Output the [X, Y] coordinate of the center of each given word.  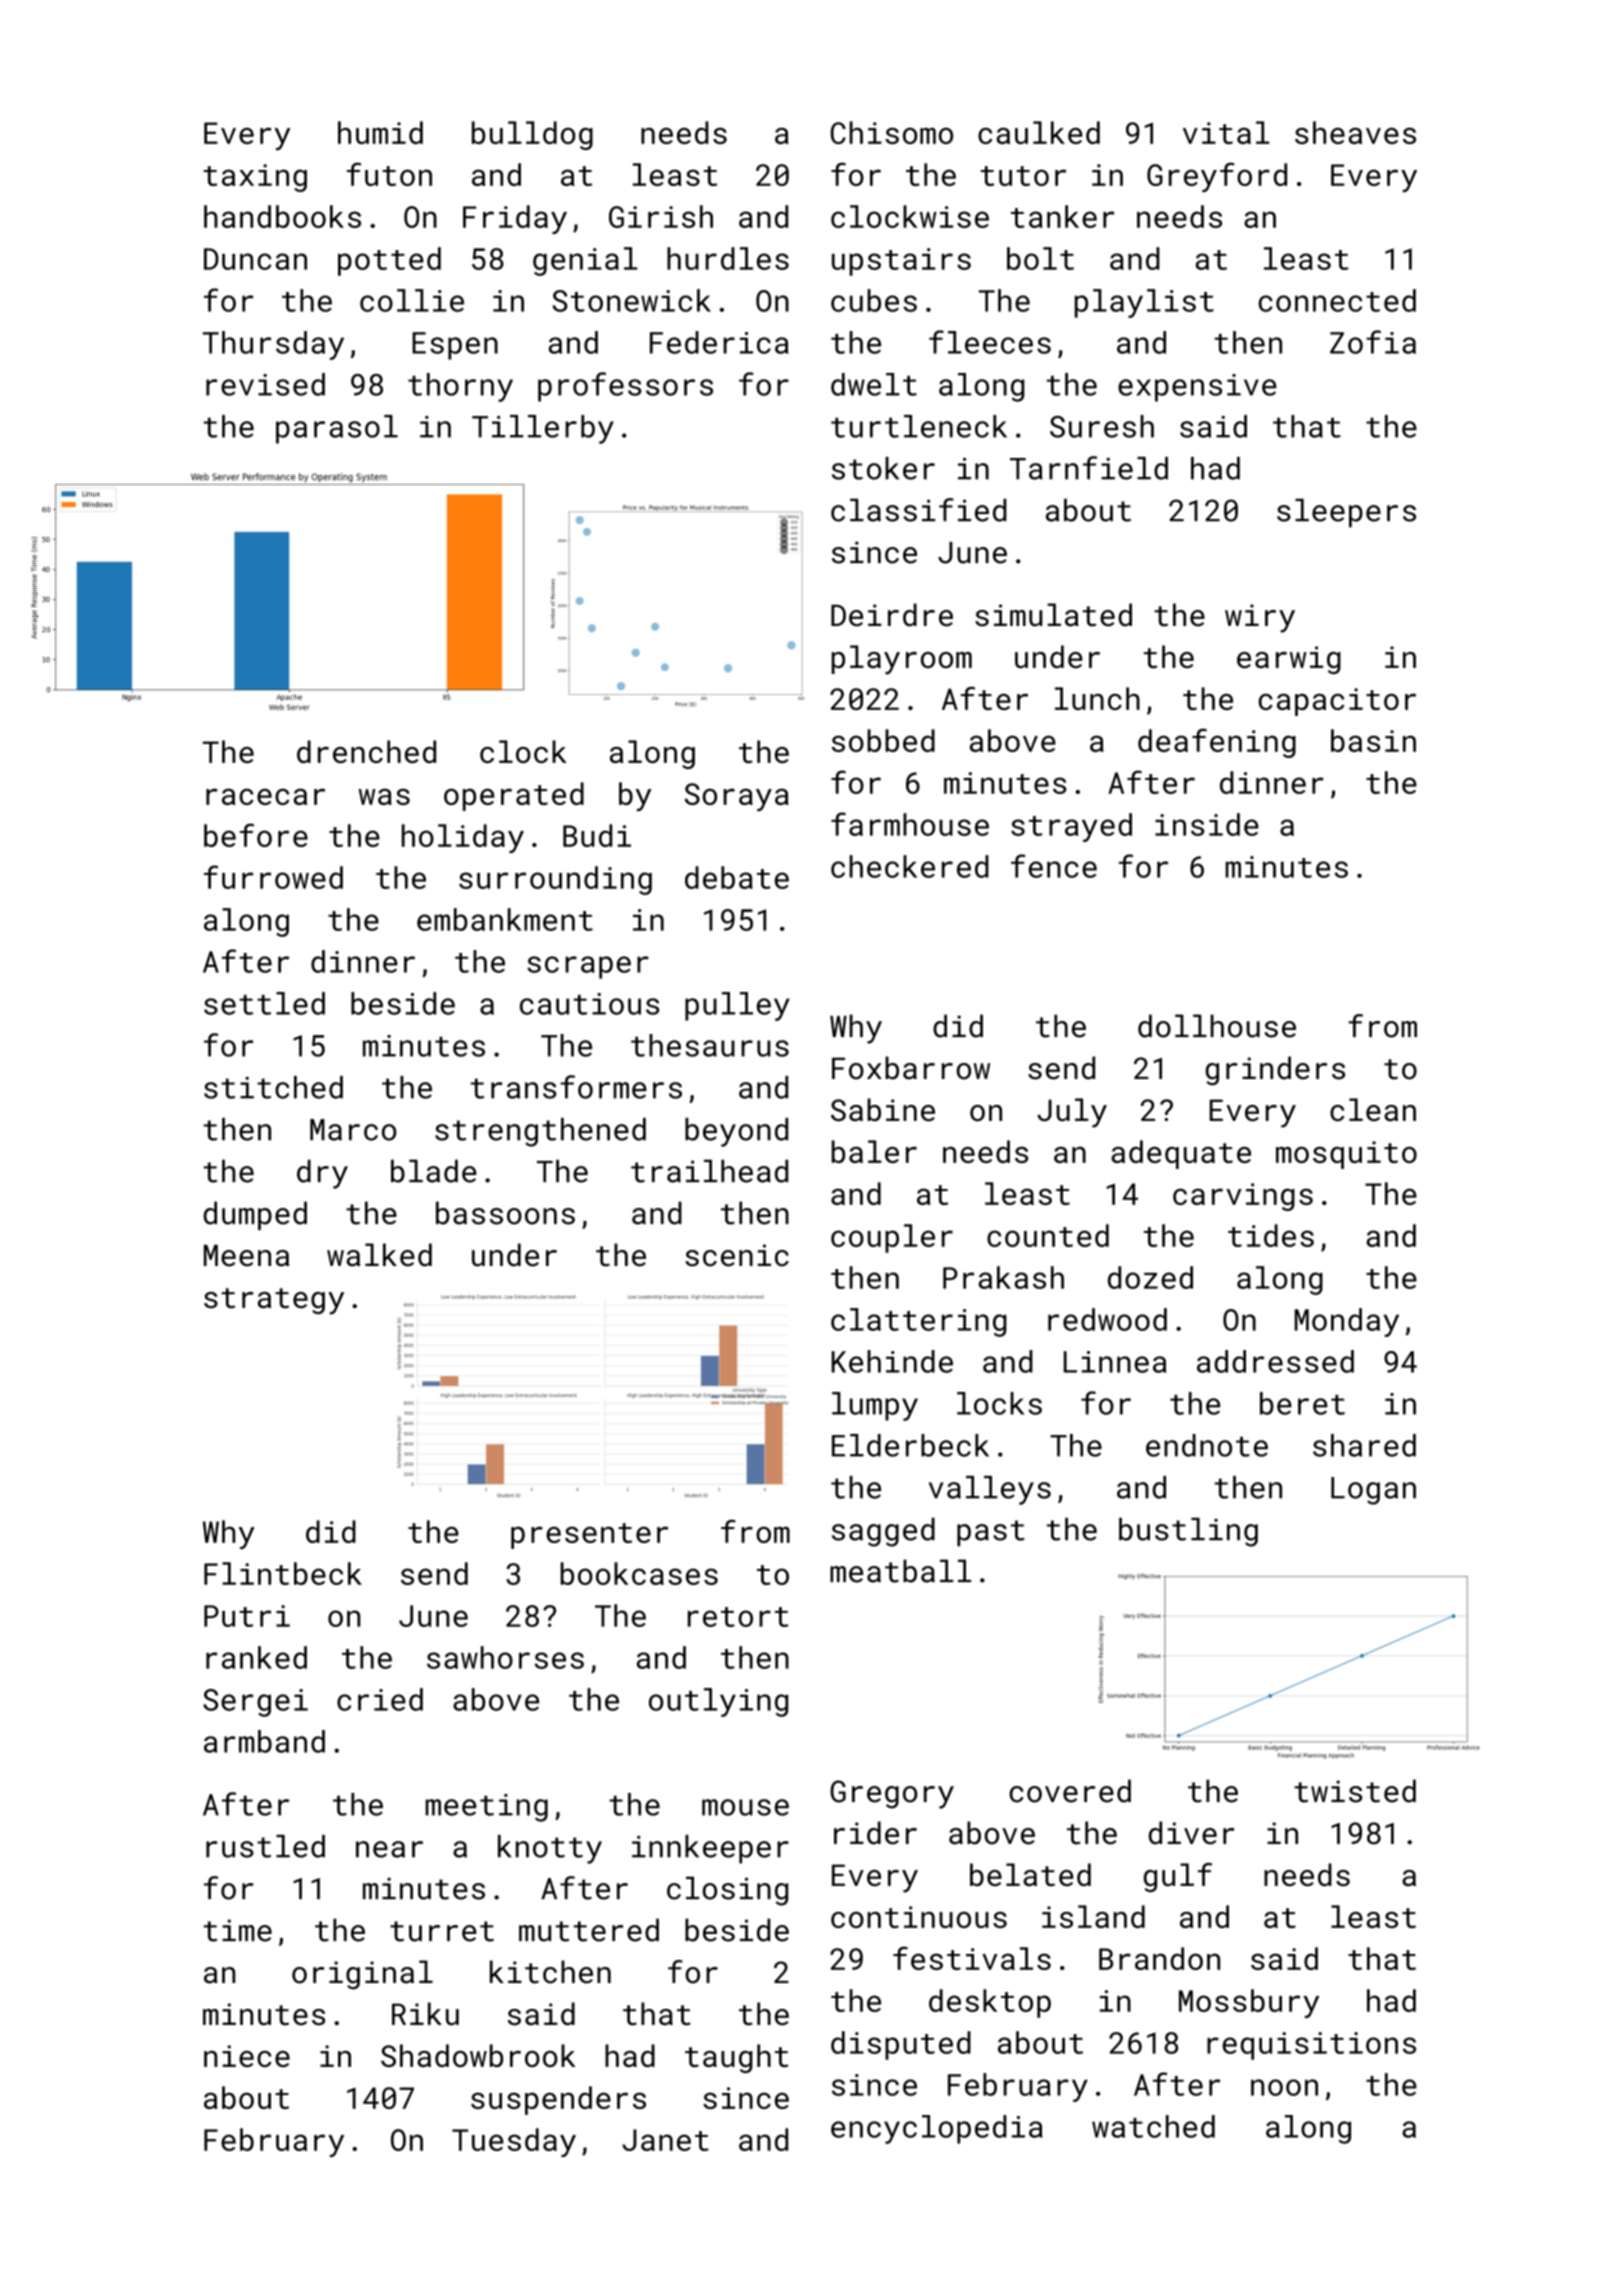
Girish [661, 216]
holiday [463, 838]
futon [389, 174]
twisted [1355, 1791]
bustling [1188, 1532]
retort [738, 1617]
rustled [265, 1846]
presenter [589, 1536]
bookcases [639, 1573]
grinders [1275, 1071]
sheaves [1355, 132]
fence [1054, 866]
